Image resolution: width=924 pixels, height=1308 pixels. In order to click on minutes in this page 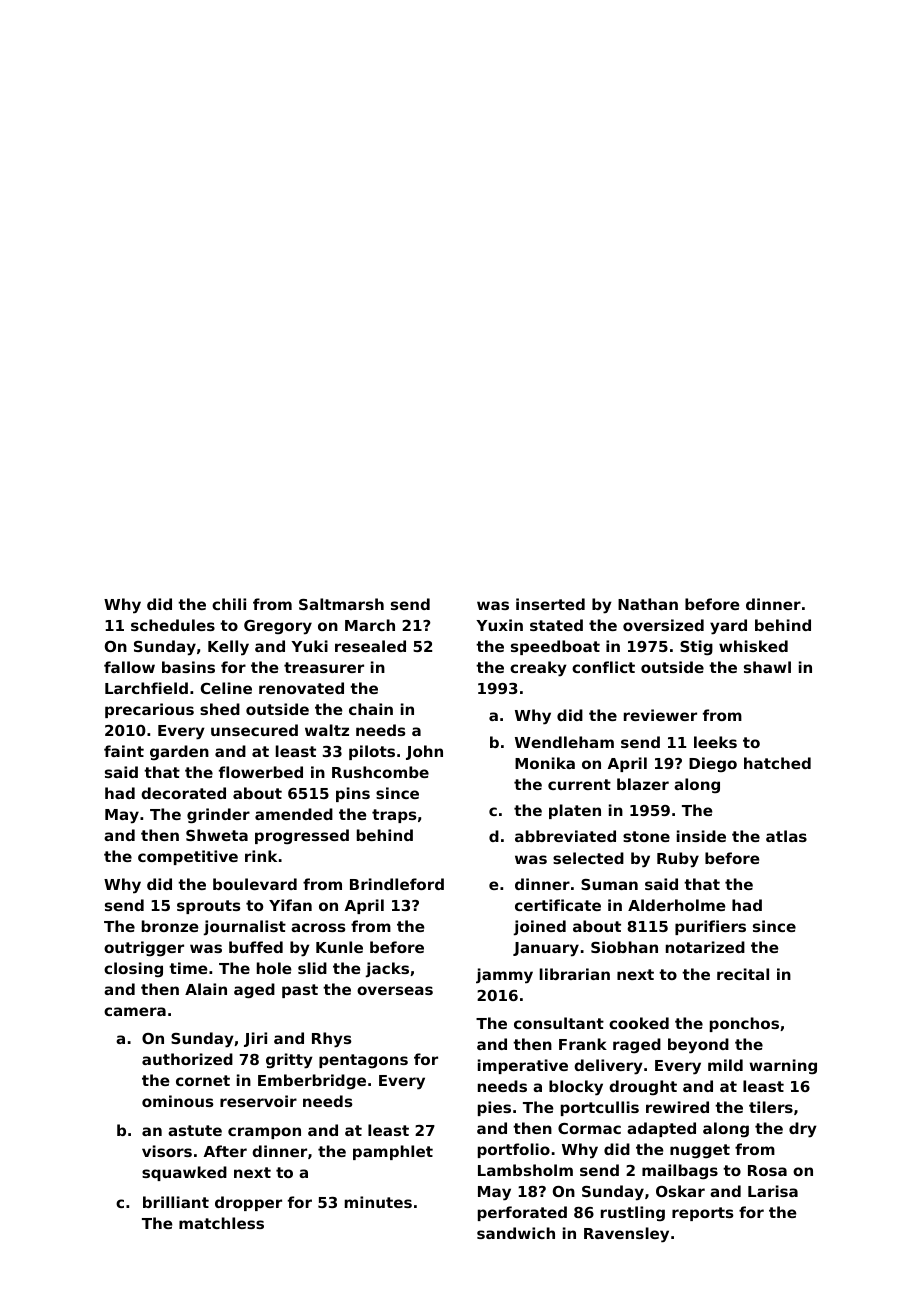, I will do `click(378, 1202)`.
